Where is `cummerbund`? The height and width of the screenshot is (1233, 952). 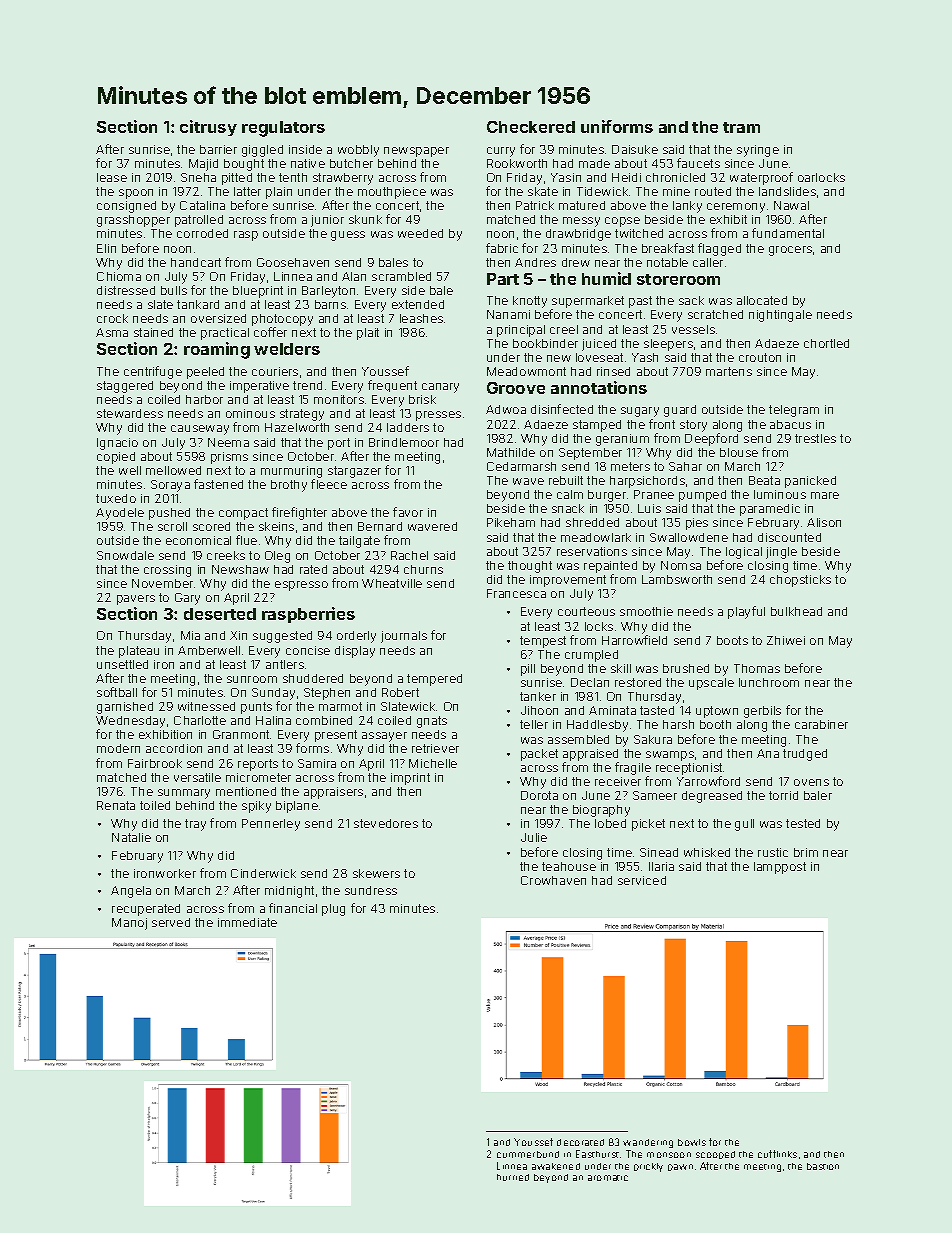 cummerbund is located at coordinates (528, 1154).
